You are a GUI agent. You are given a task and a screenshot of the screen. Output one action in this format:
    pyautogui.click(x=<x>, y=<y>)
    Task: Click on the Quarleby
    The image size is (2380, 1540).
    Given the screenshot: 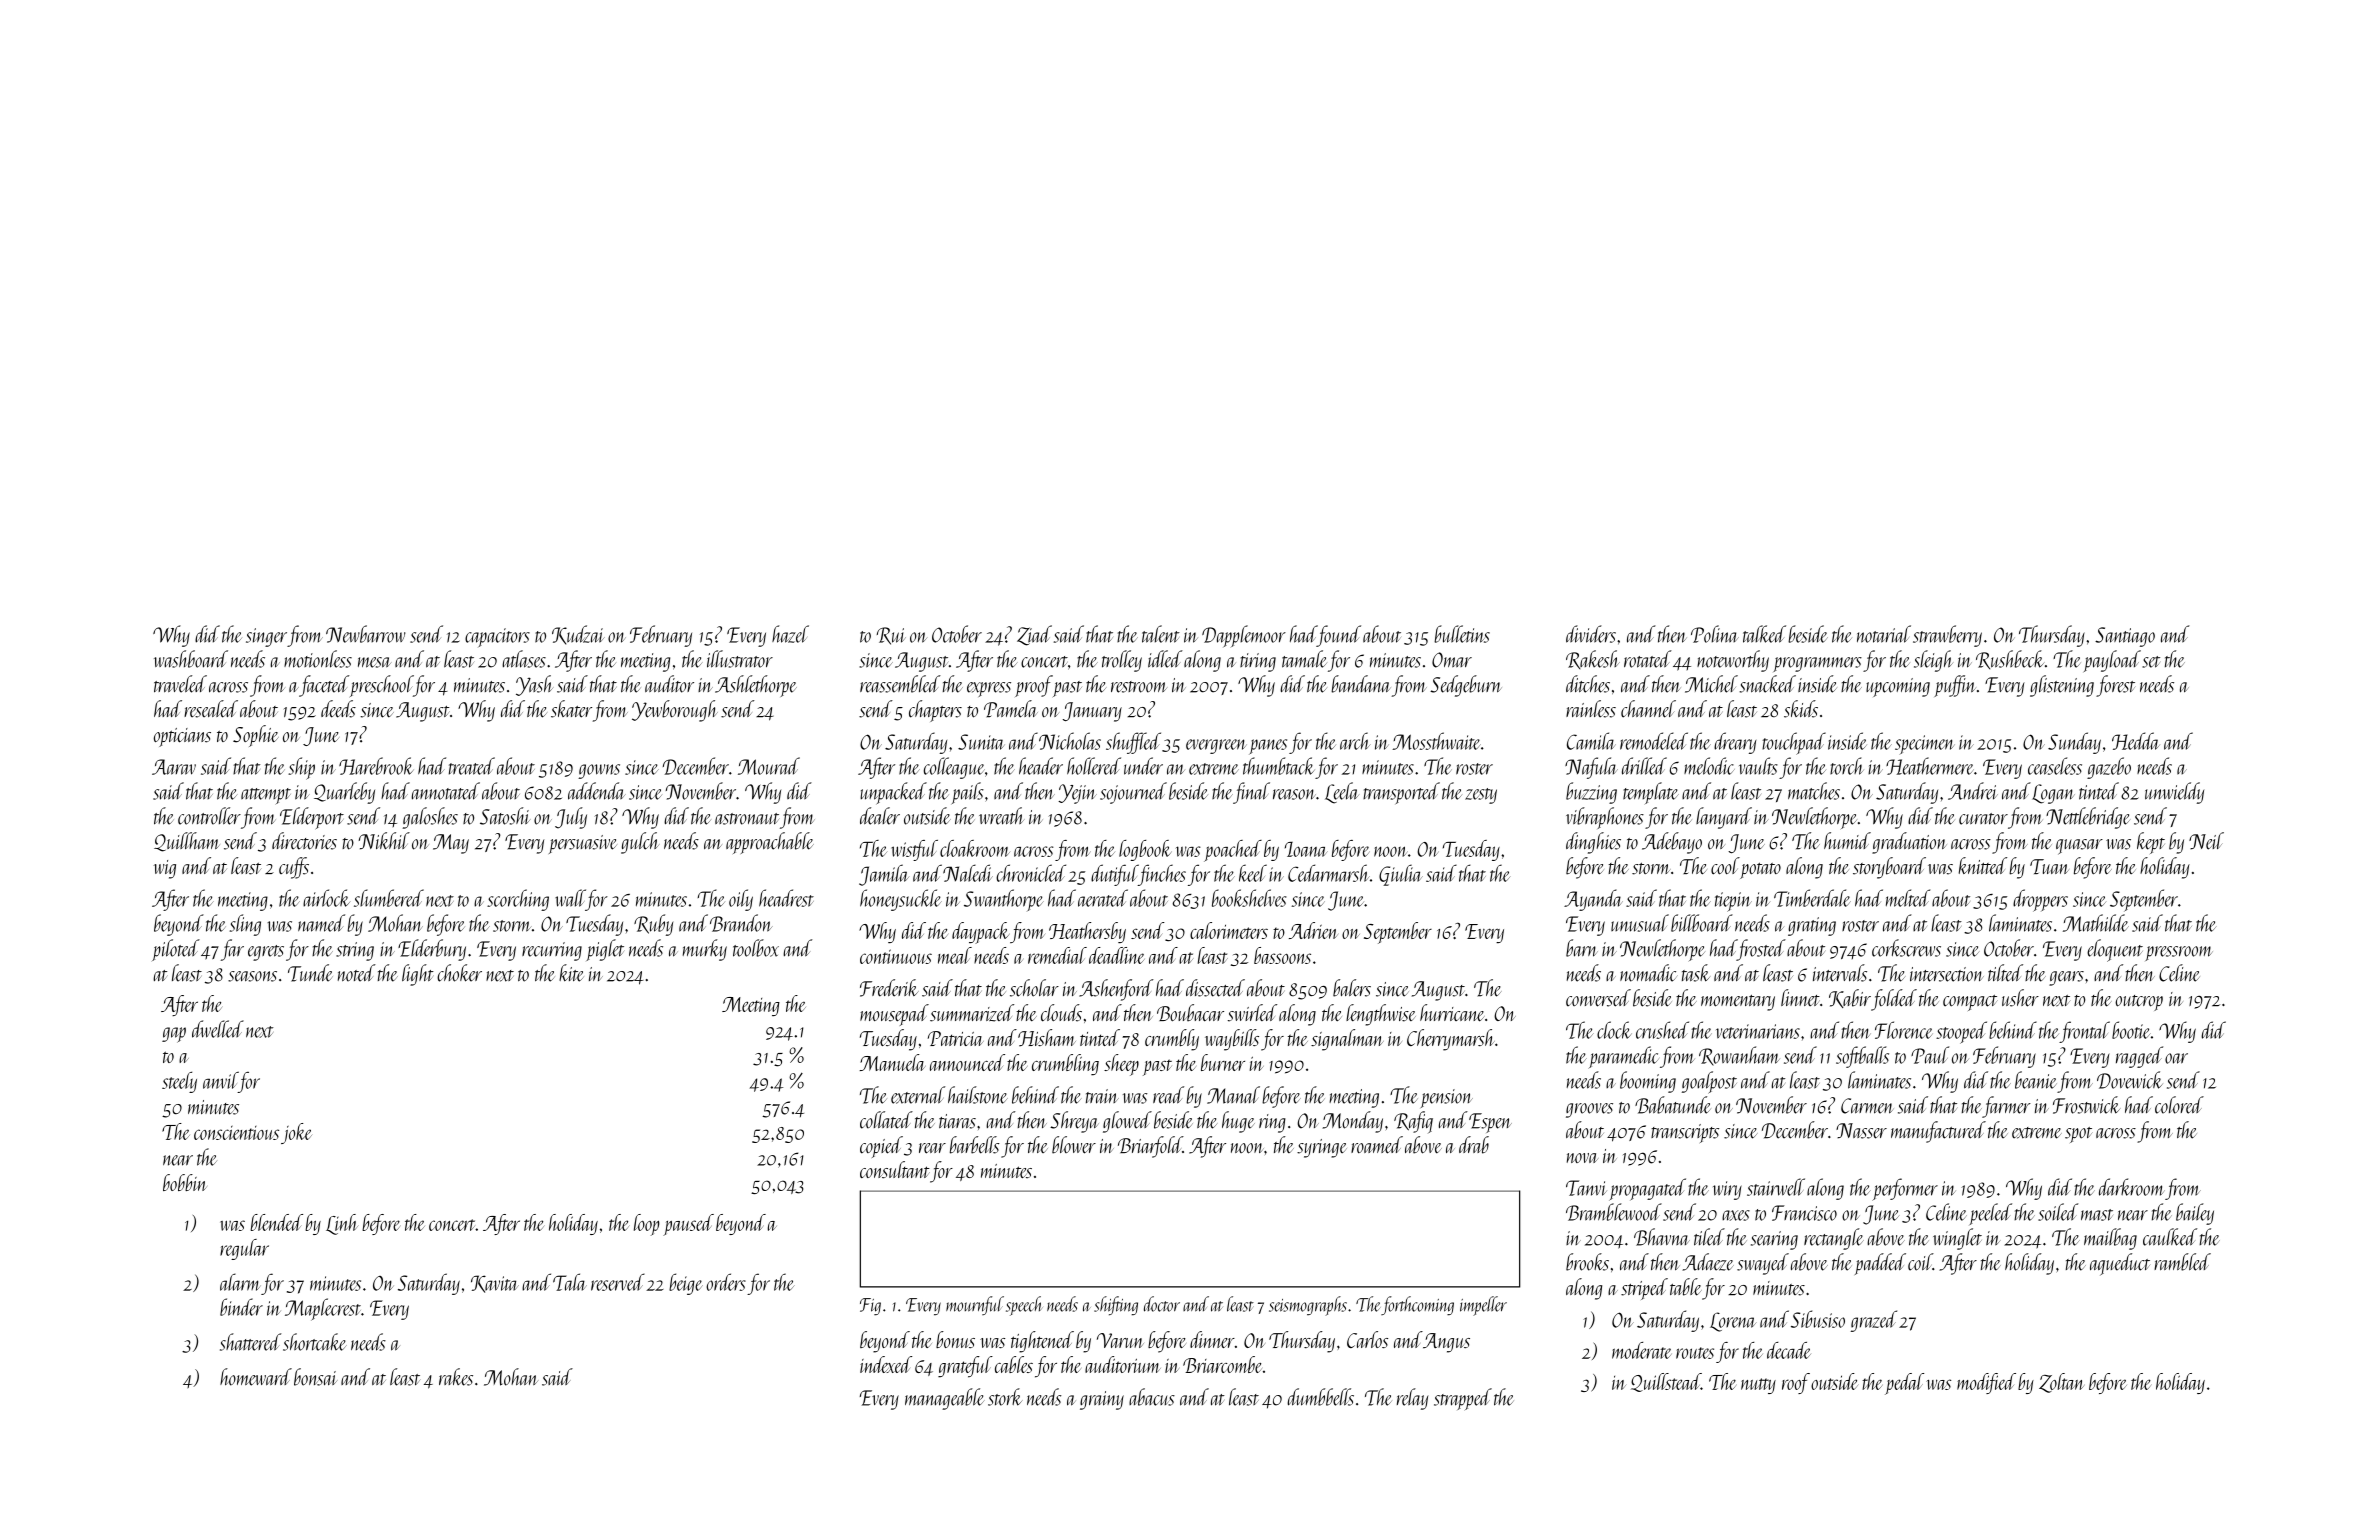 What is the action you would take?
    pyautogui.click(x=344, y=793)
